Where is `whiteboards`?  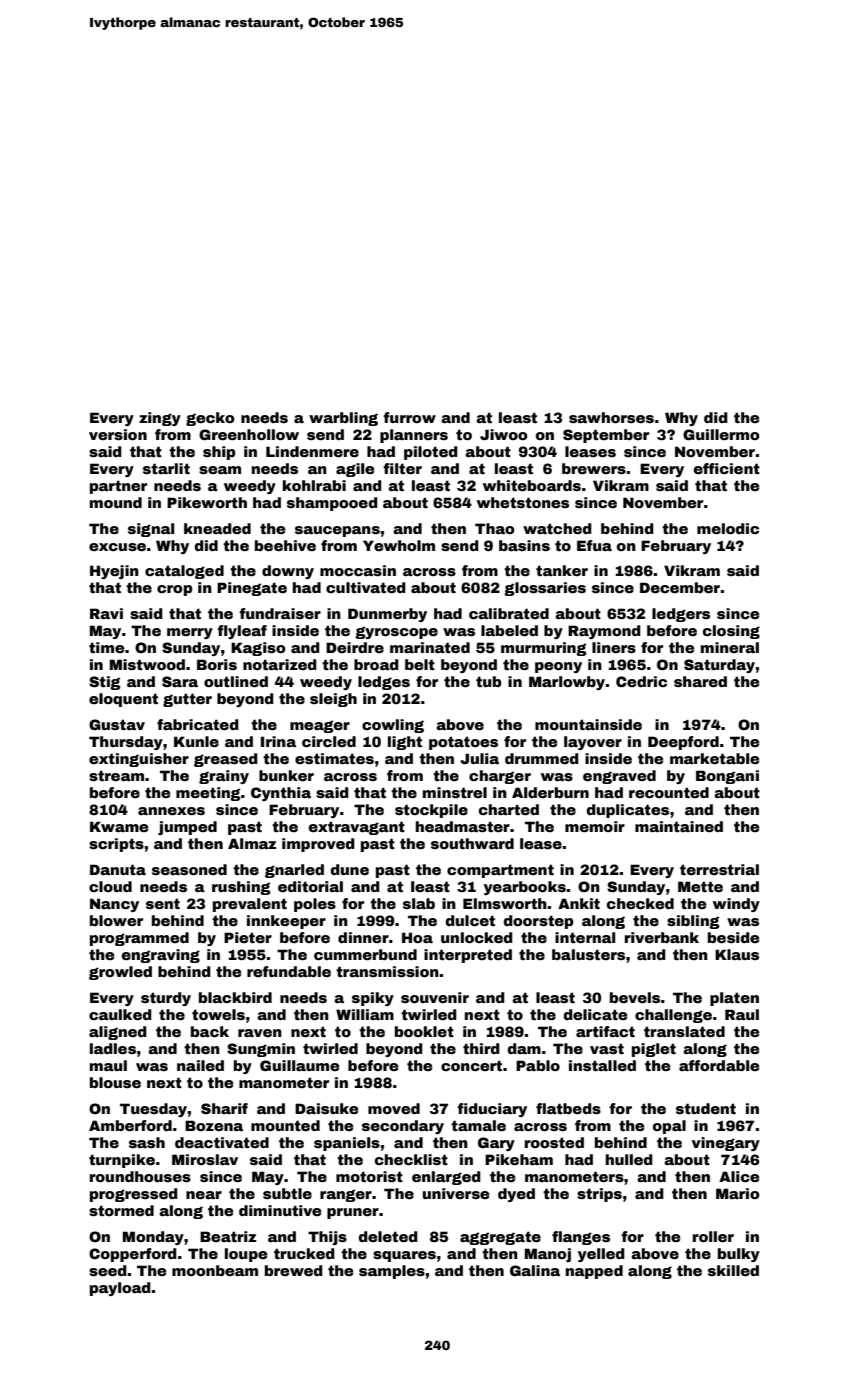
whiteboards is located at coordinates (532, 485).
